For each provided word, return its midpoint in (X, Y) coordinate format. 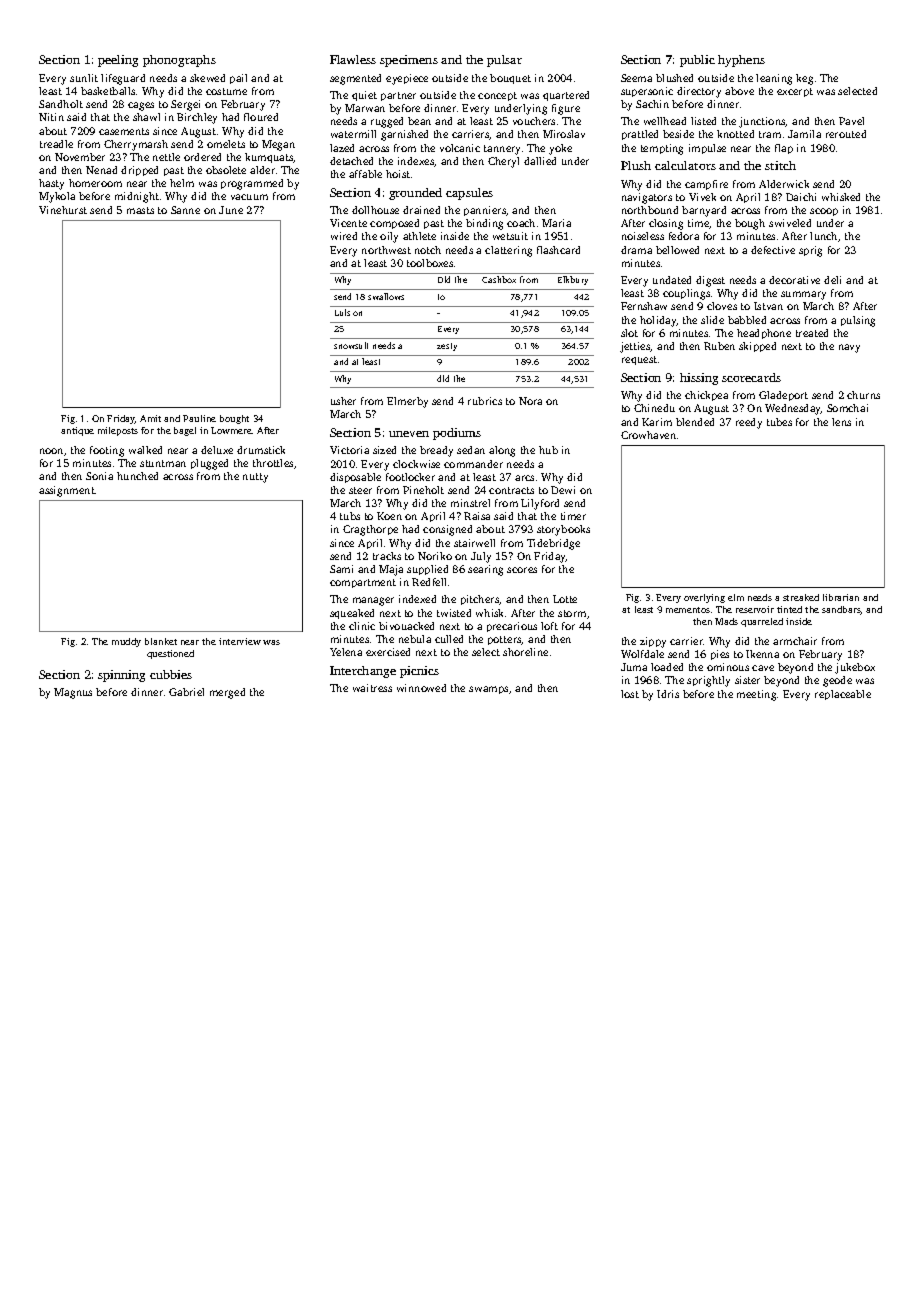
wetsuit (510, 236)
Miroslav (564, 134)
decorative (794, 280)
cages (141, 106)
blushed (674, 78)
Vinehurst (63, 210)
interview (240, 641)
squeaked (352, 614)
